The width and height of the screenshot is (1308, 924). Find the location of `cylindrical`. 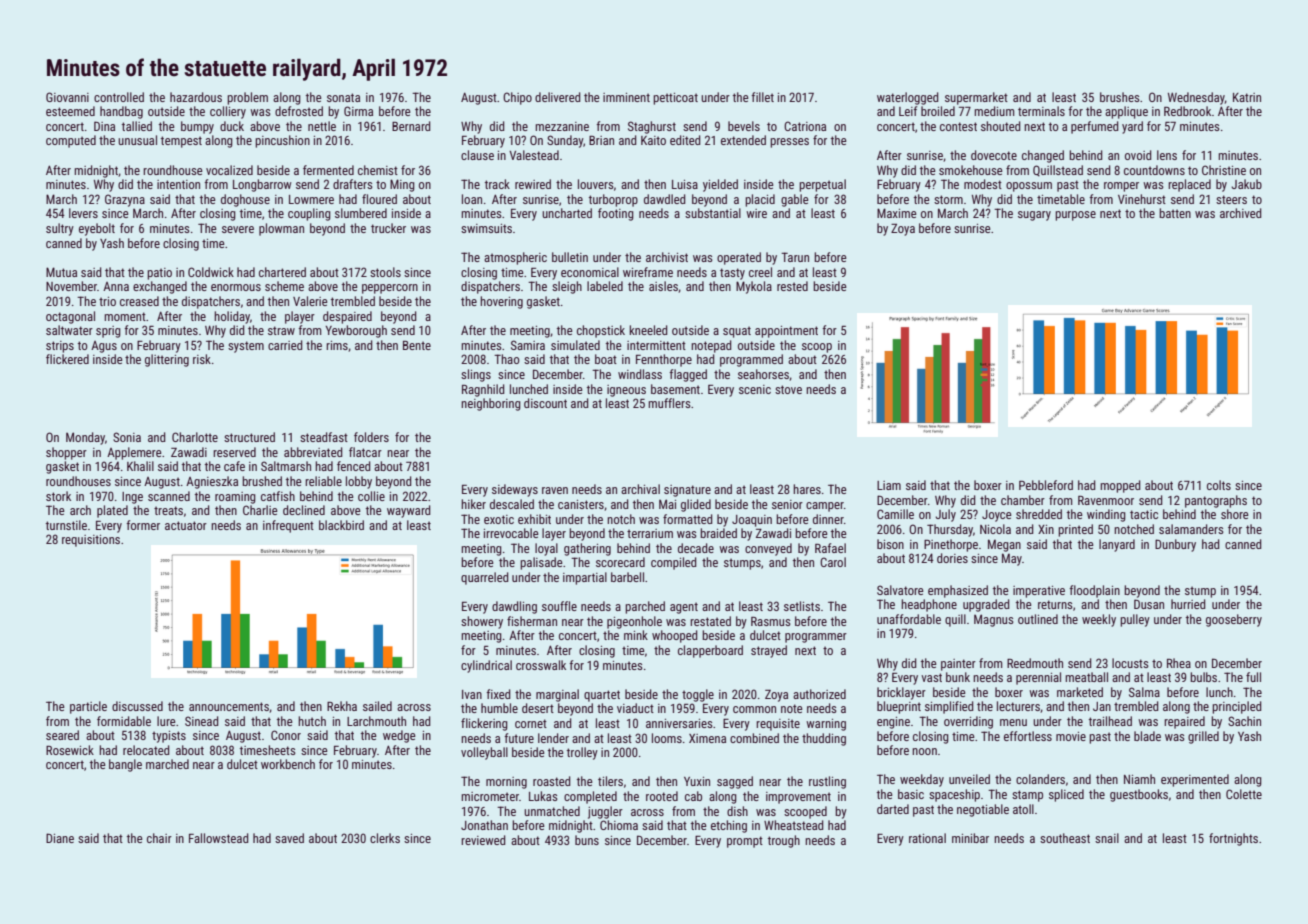

cylindrical is located at coordinates (486, 666).
